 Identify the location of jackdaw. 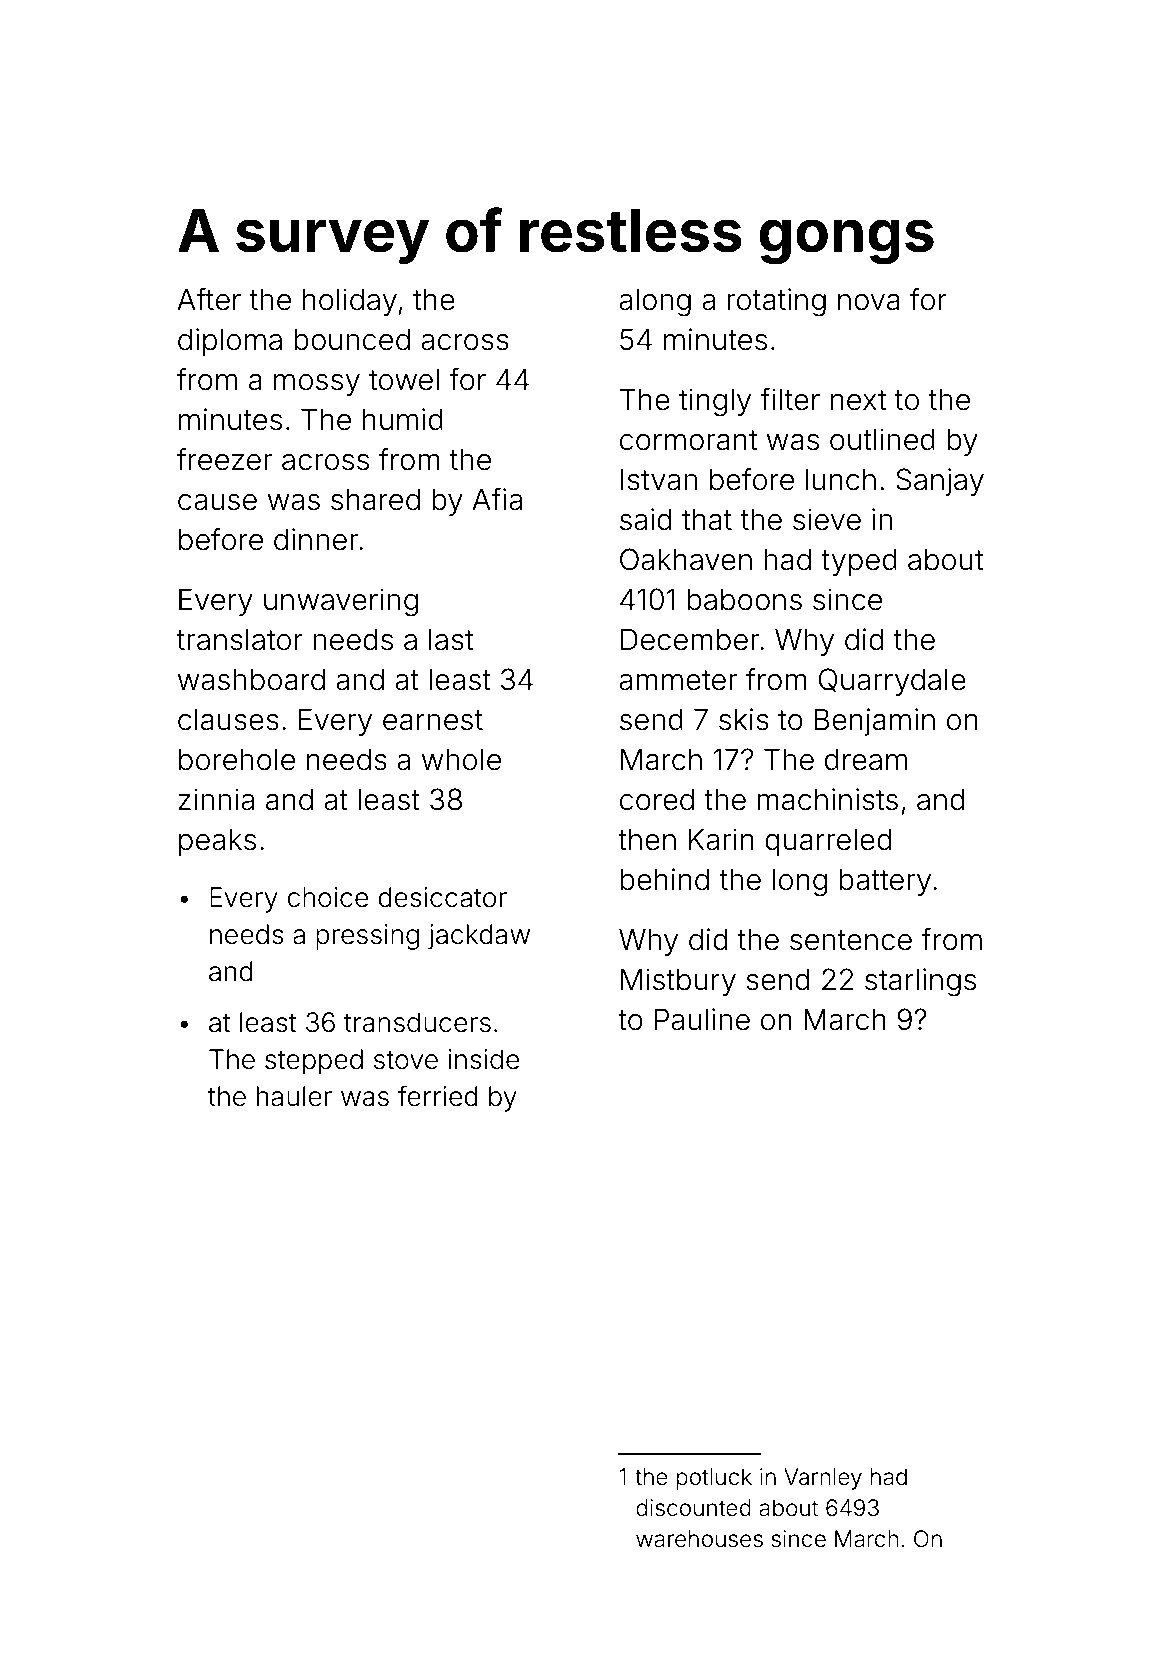
(479, 937).
